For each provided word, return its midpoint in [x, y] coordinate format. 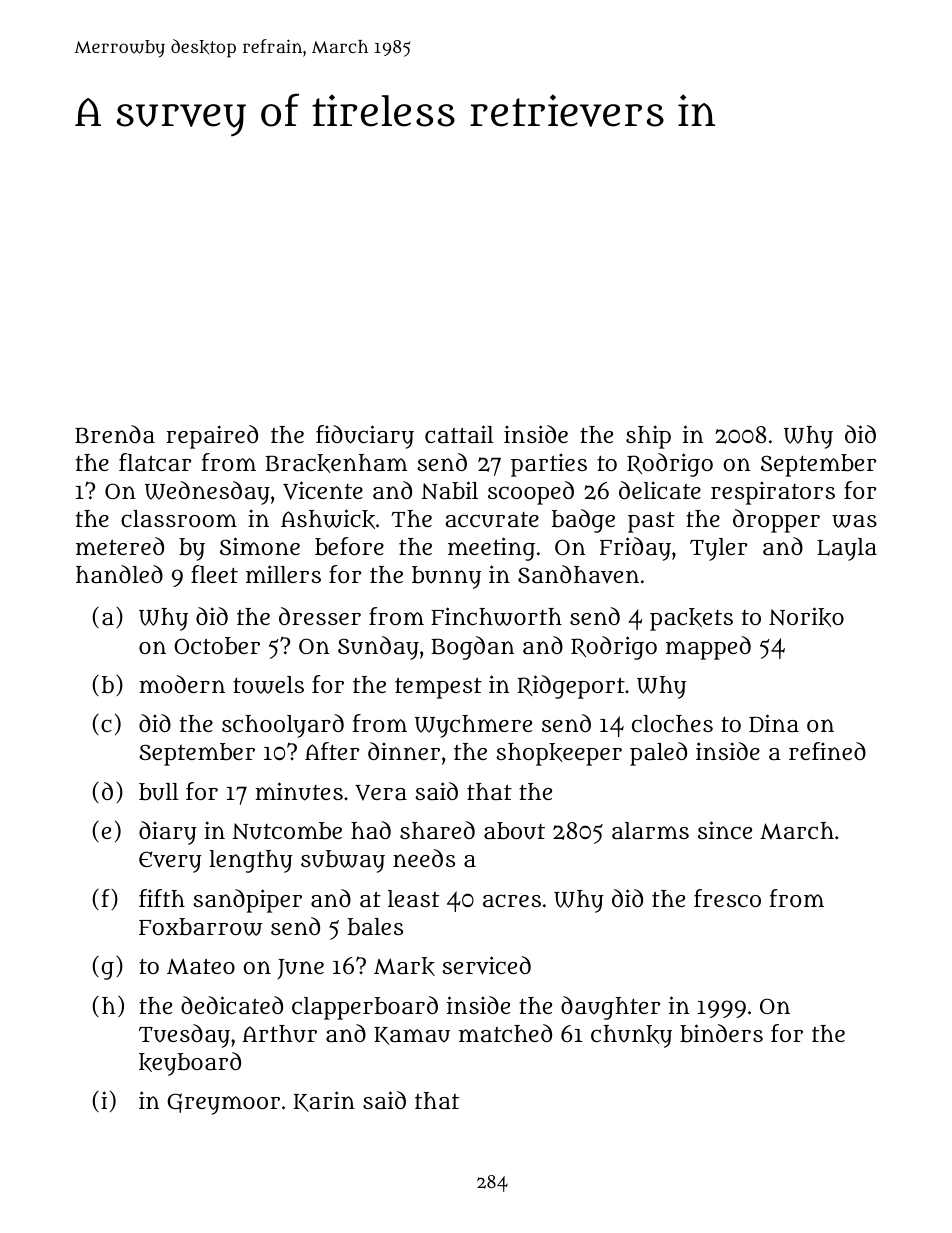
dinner [404, 751]
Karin [324, 1101]
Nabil [449, 490]
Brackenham [336, 463]
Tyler [718, 549]
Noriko [806, 617]
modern [182, 684]
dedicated [232, 1005]
